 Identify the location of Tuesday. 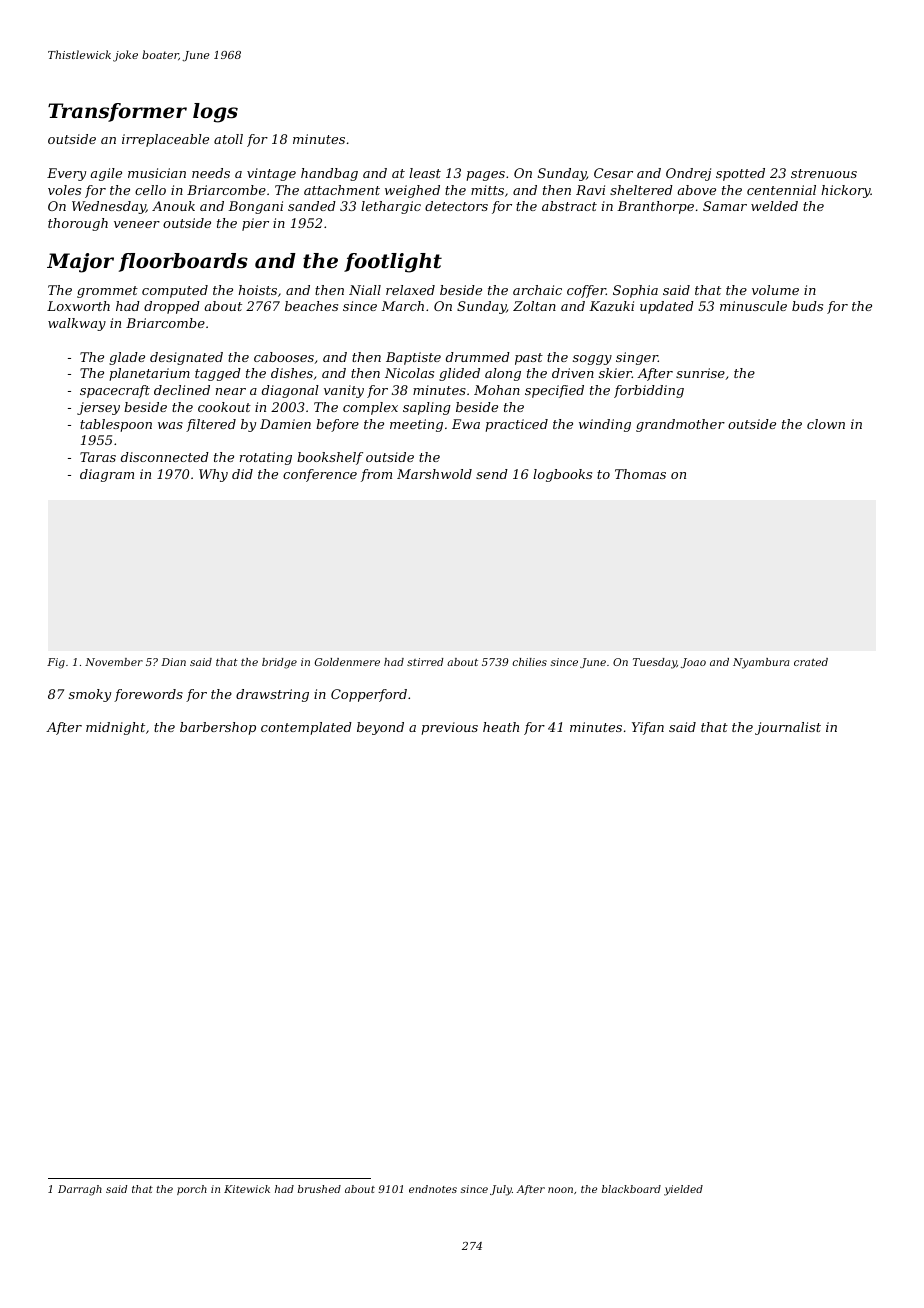
(655, 663).
